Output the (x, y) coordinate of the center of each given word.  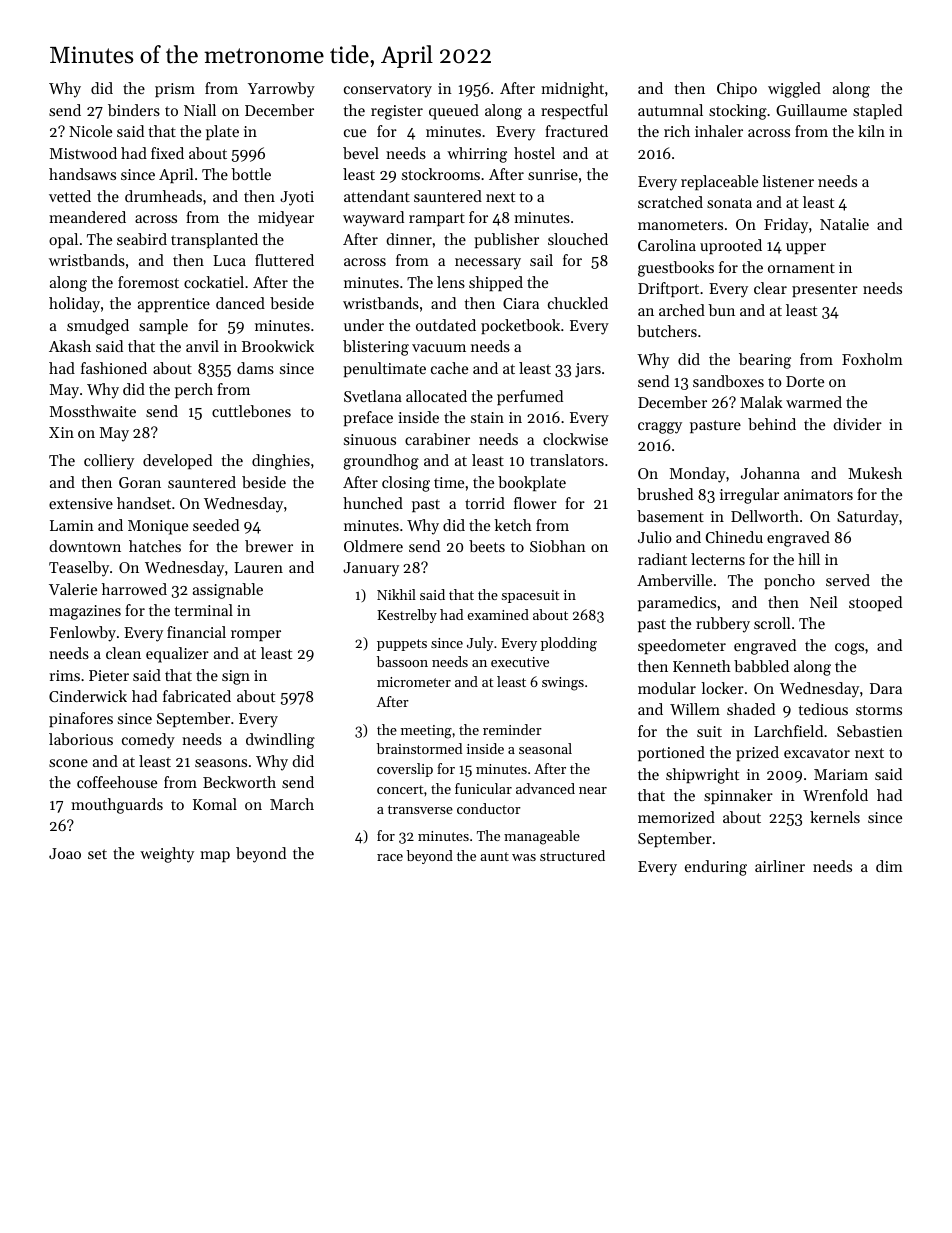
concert (400, 789)
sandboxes (728, 381)
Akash (70, 346)
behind (772, 424)
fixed (167, 153)
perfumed (530, 397)
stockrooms (441, 174)
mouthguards (117, 806)
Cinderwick (88, 696)
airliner (780, 866)
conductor (489, 808)
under (364, 325)
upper (806, 248)
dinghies (281, 462)
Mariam (841, 774)
